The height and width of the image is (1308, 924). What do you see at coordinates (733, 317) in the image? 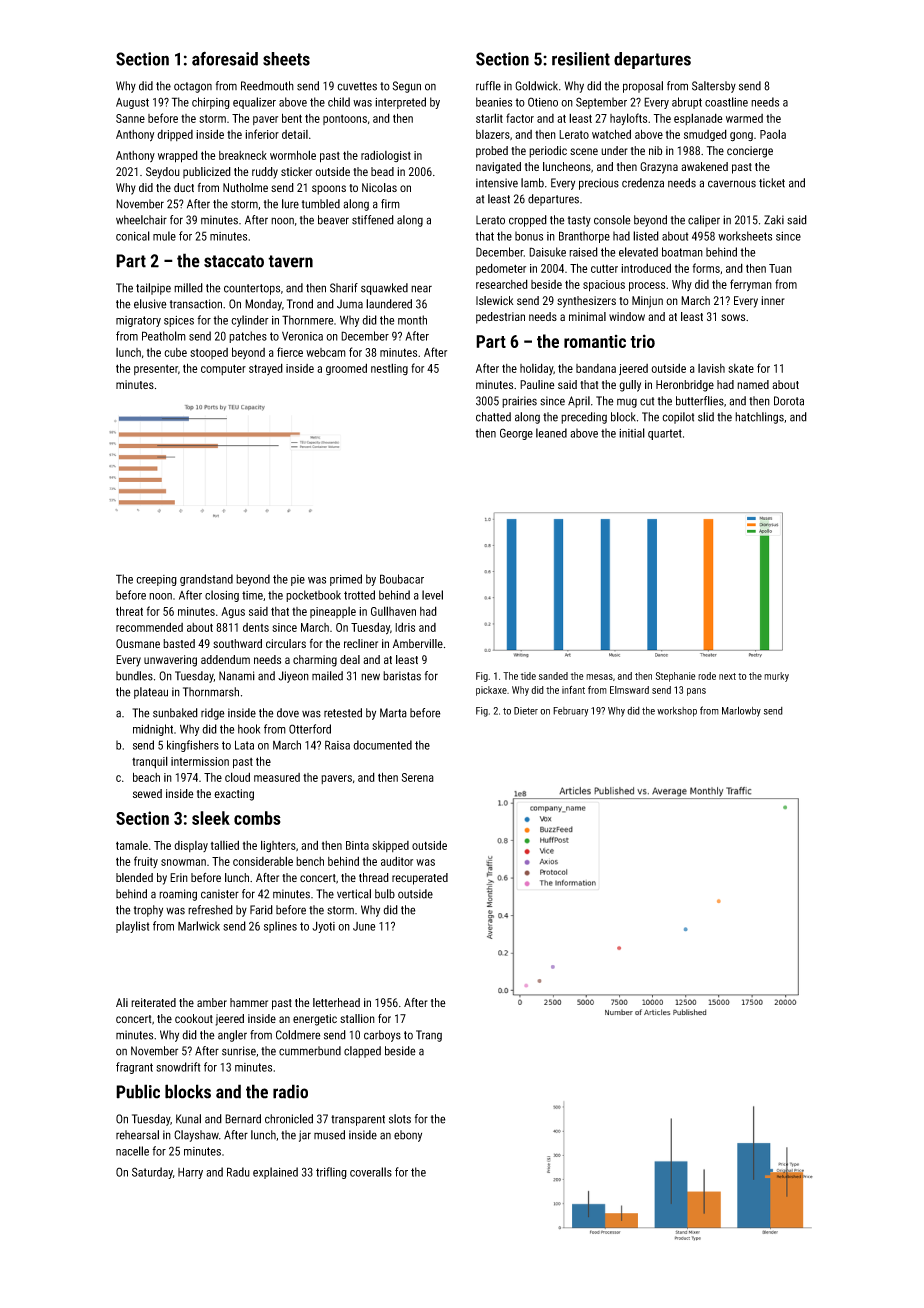
I see `sows` at bounding box center [733, 317].
